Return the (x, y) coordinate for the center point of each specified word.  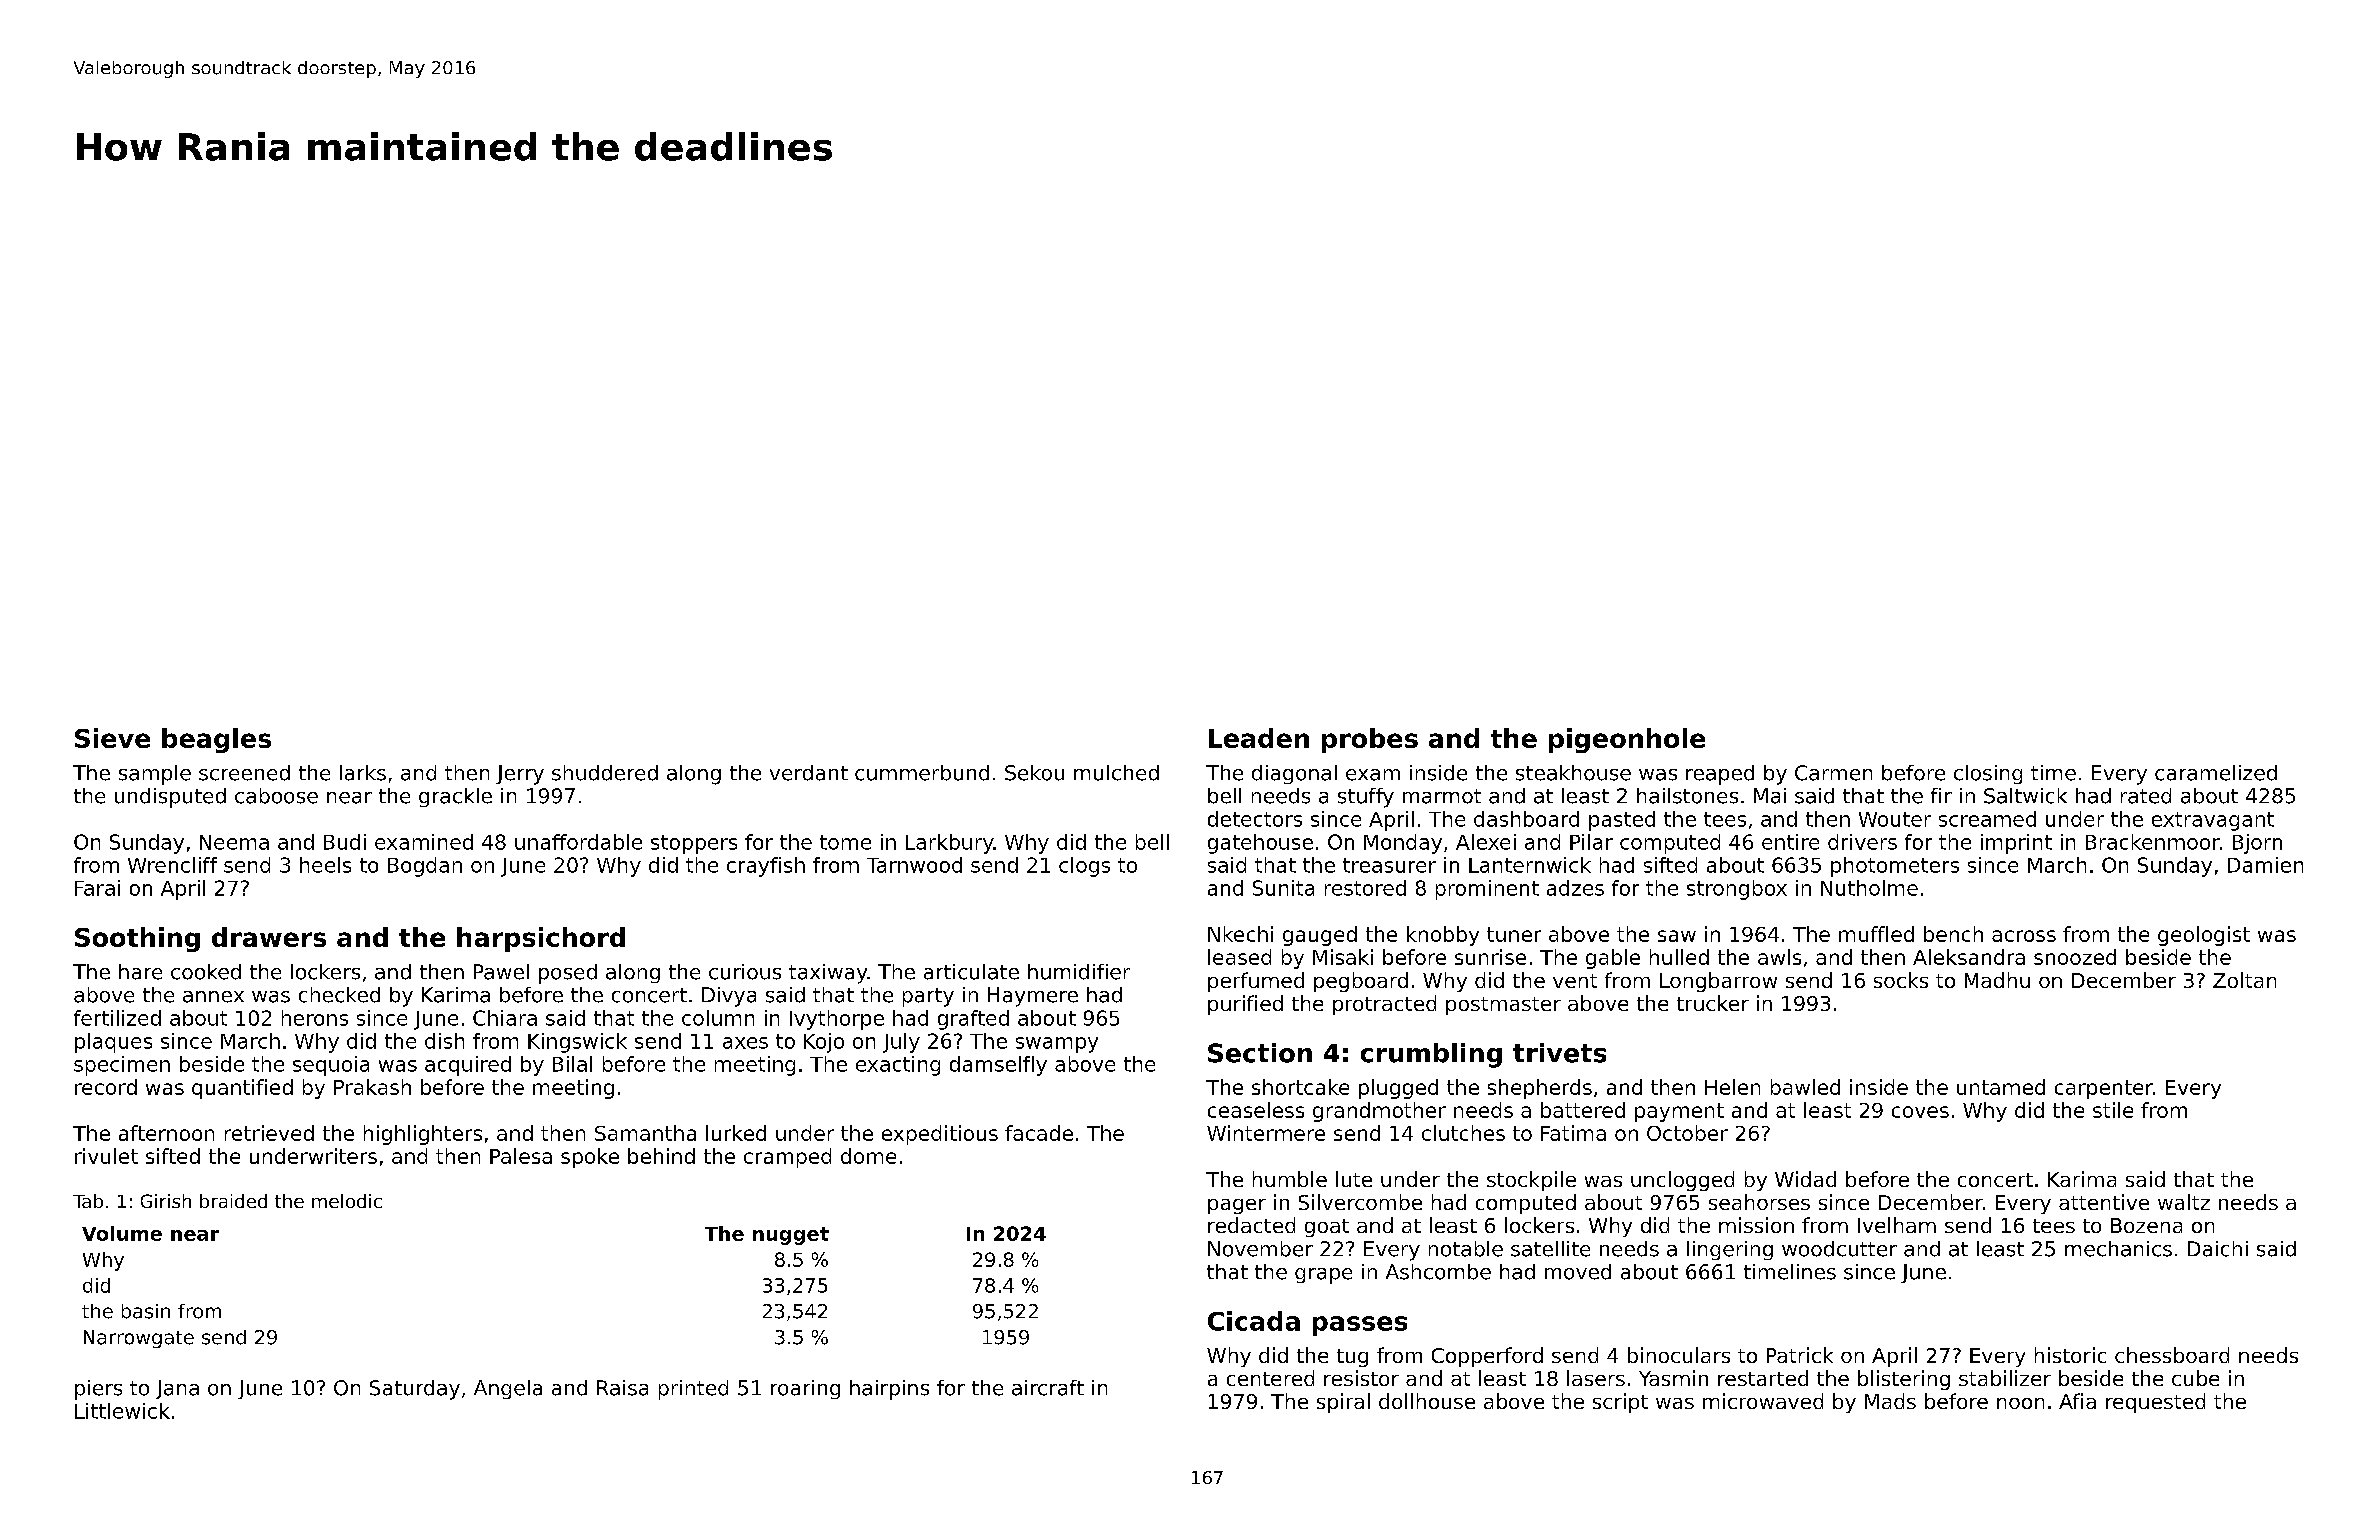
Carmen (1833, 773)
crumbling (1431, 1055)
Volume (122, 1233)
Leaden (1259, 738)
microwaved (1763, 1401)
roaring (805, 1389)
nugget (791, 1236)
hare (140, 972)
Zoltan (2244, 980)
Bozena (2146, 1225)
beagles (216, 740)
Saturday (415, 1390)
